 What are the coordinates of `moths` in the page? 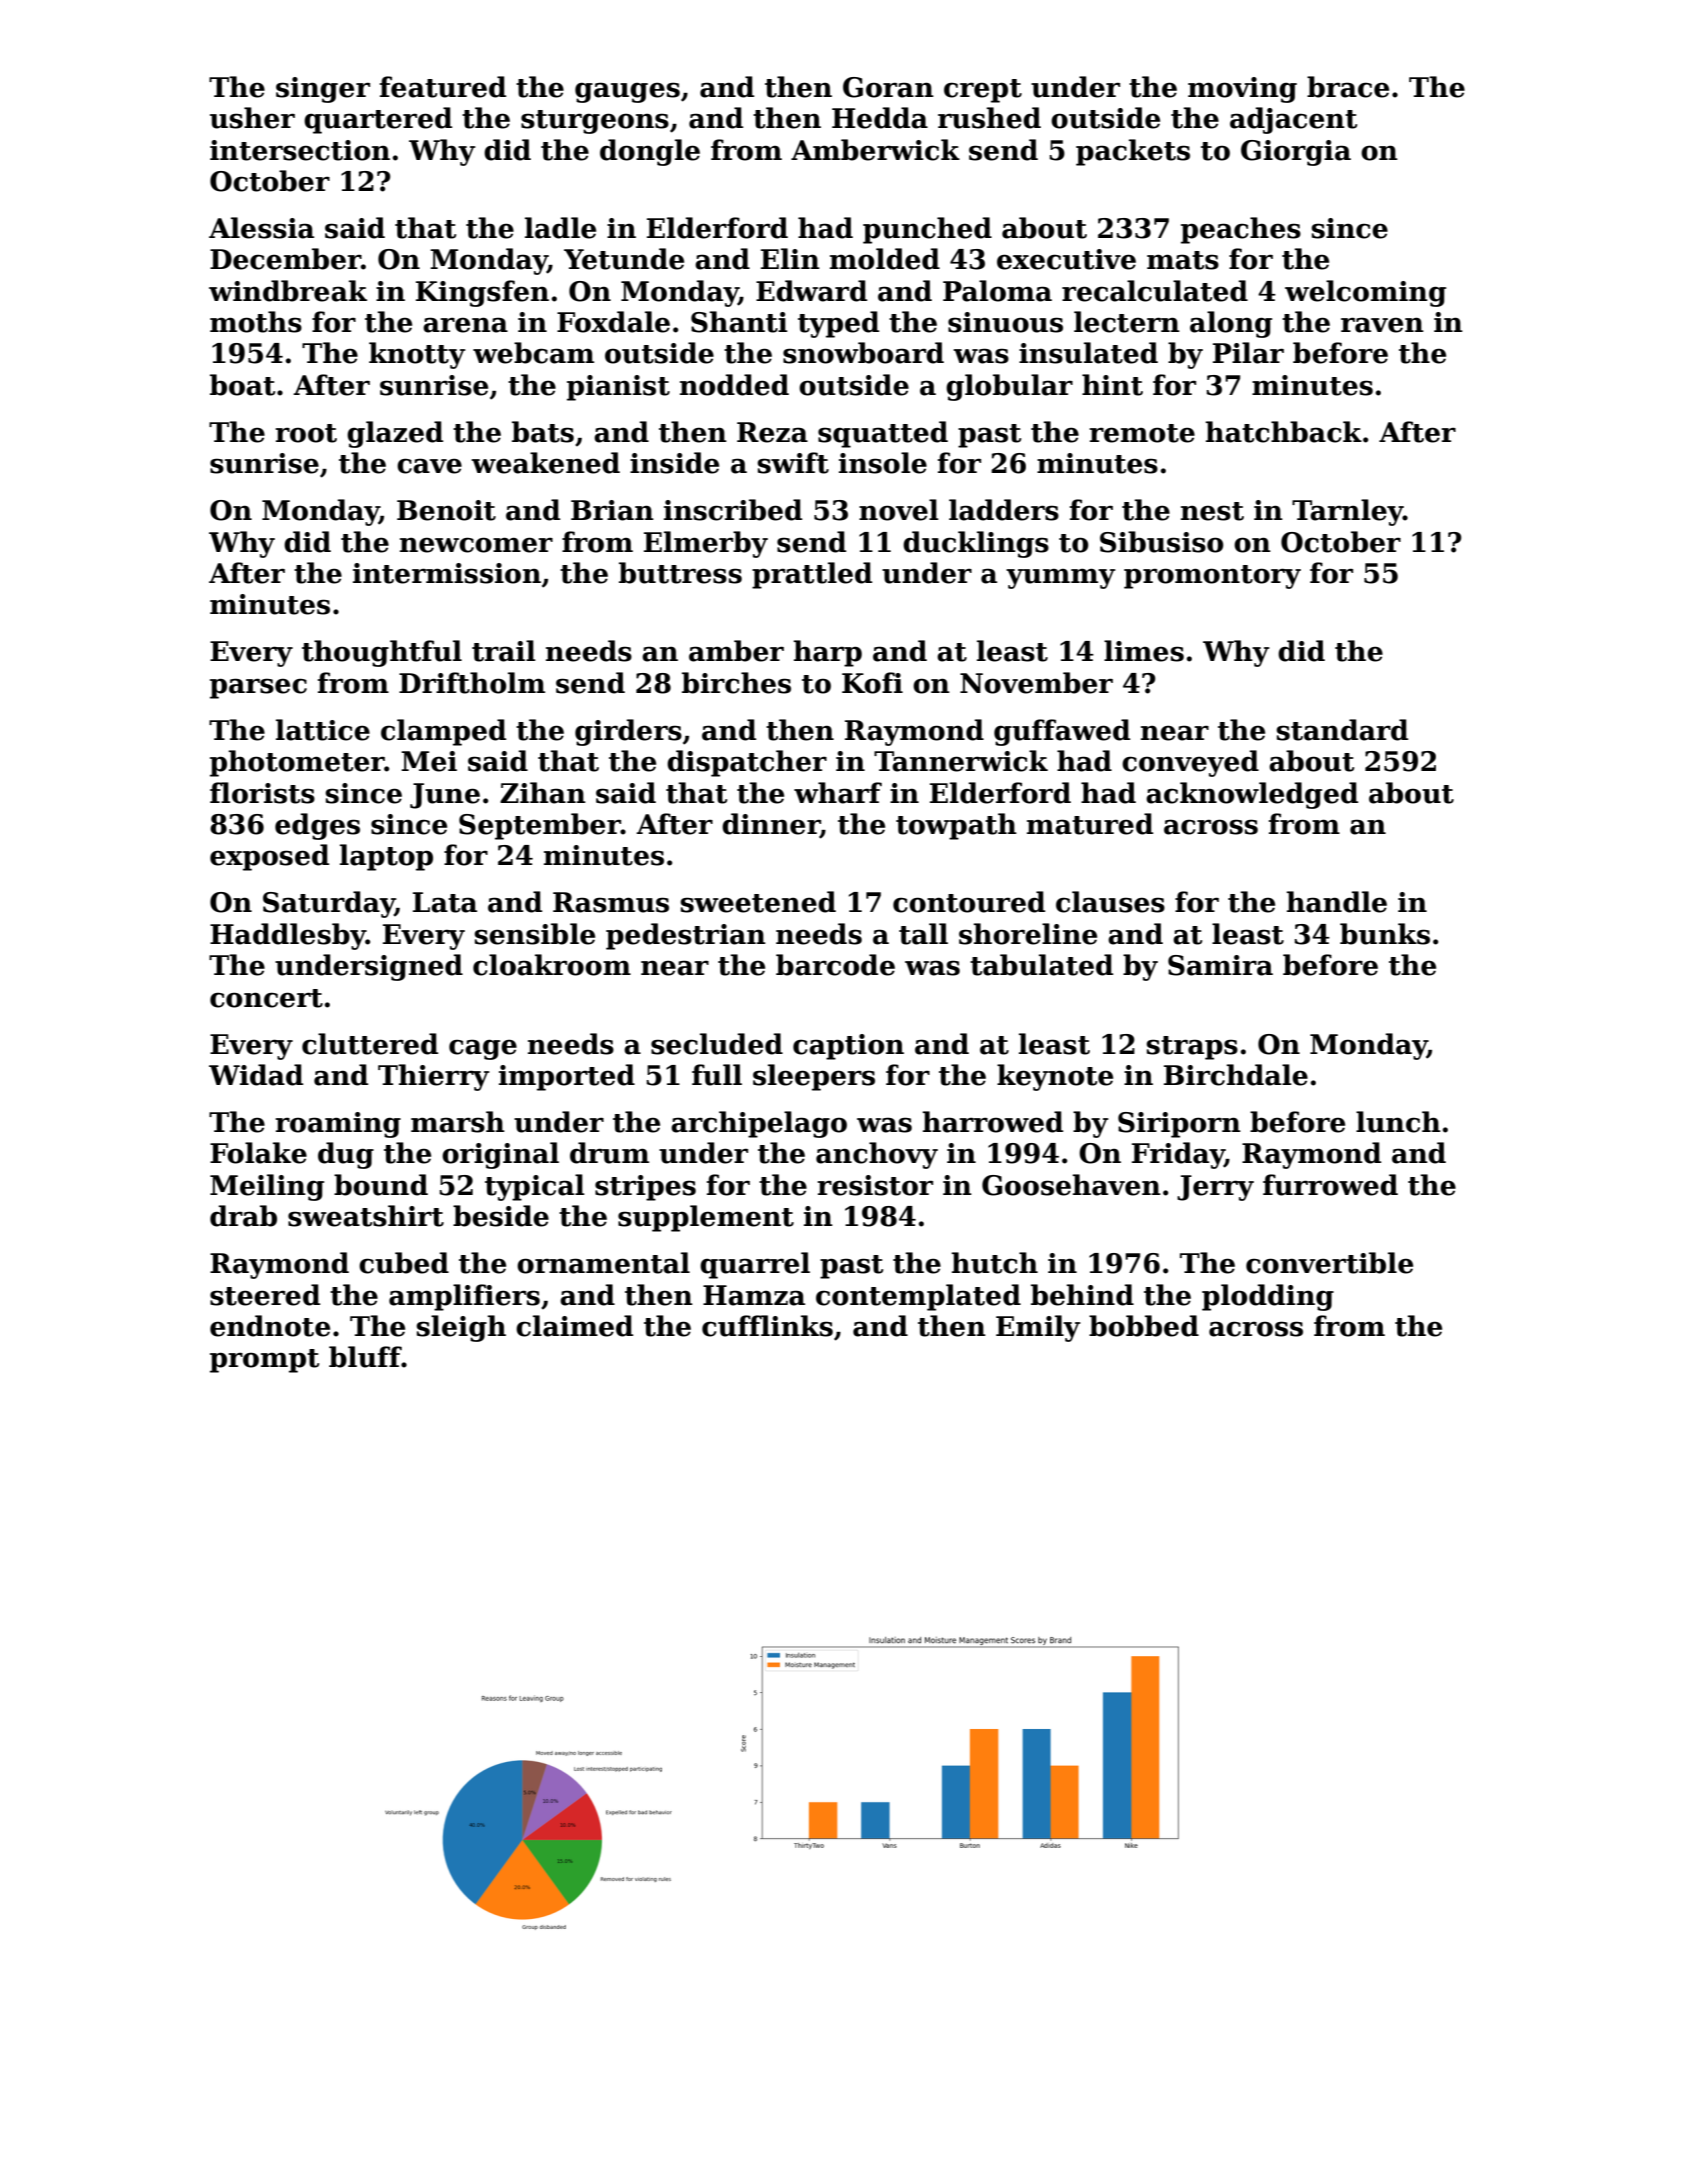 It's located at (256, 322).
